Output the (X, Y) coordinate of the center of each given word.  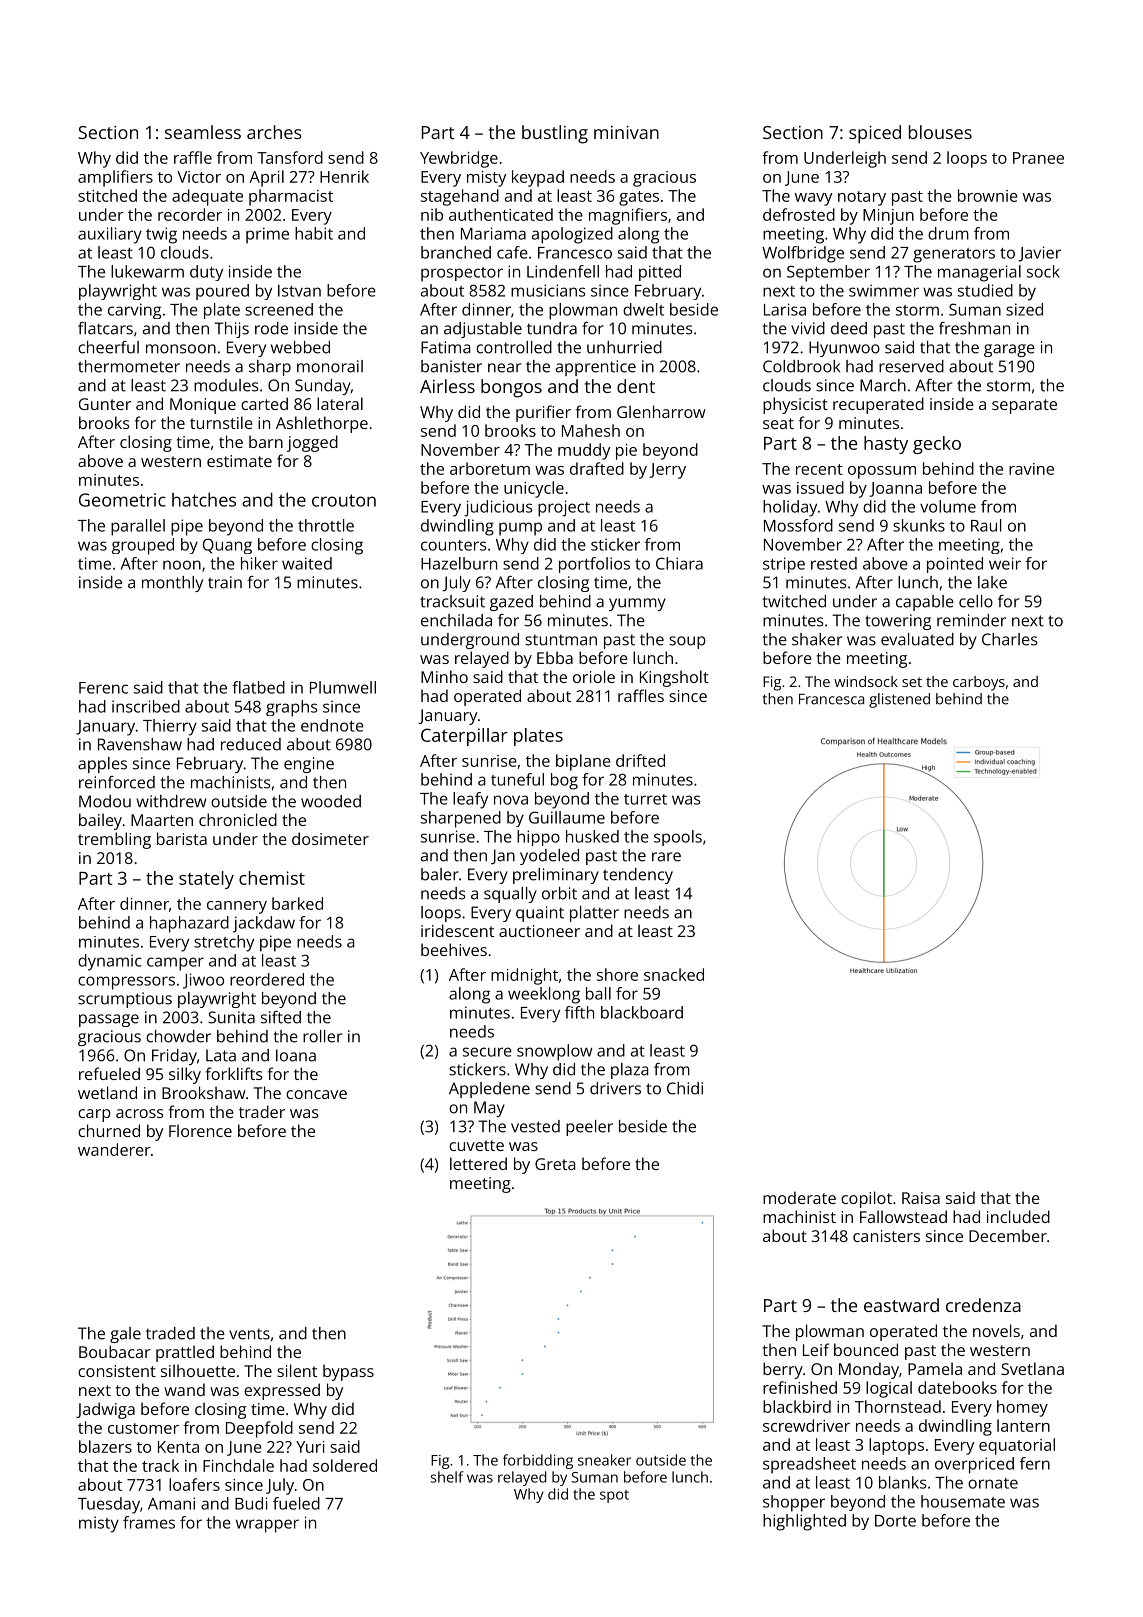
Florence (200, 1130)
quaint (540, 914)
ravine (1031, 469)
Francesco (575, 253)
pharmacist (291, 197)
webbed (300, 347)
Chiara (679, 563)
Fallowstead (903, 1216)
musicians (548, 290)
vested (535, 1126)
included (1018, 1216)
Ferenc (103, 688)
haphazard (189, 924)
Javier (1040, 254)
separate (1024, 406)
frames (149, 1522)
